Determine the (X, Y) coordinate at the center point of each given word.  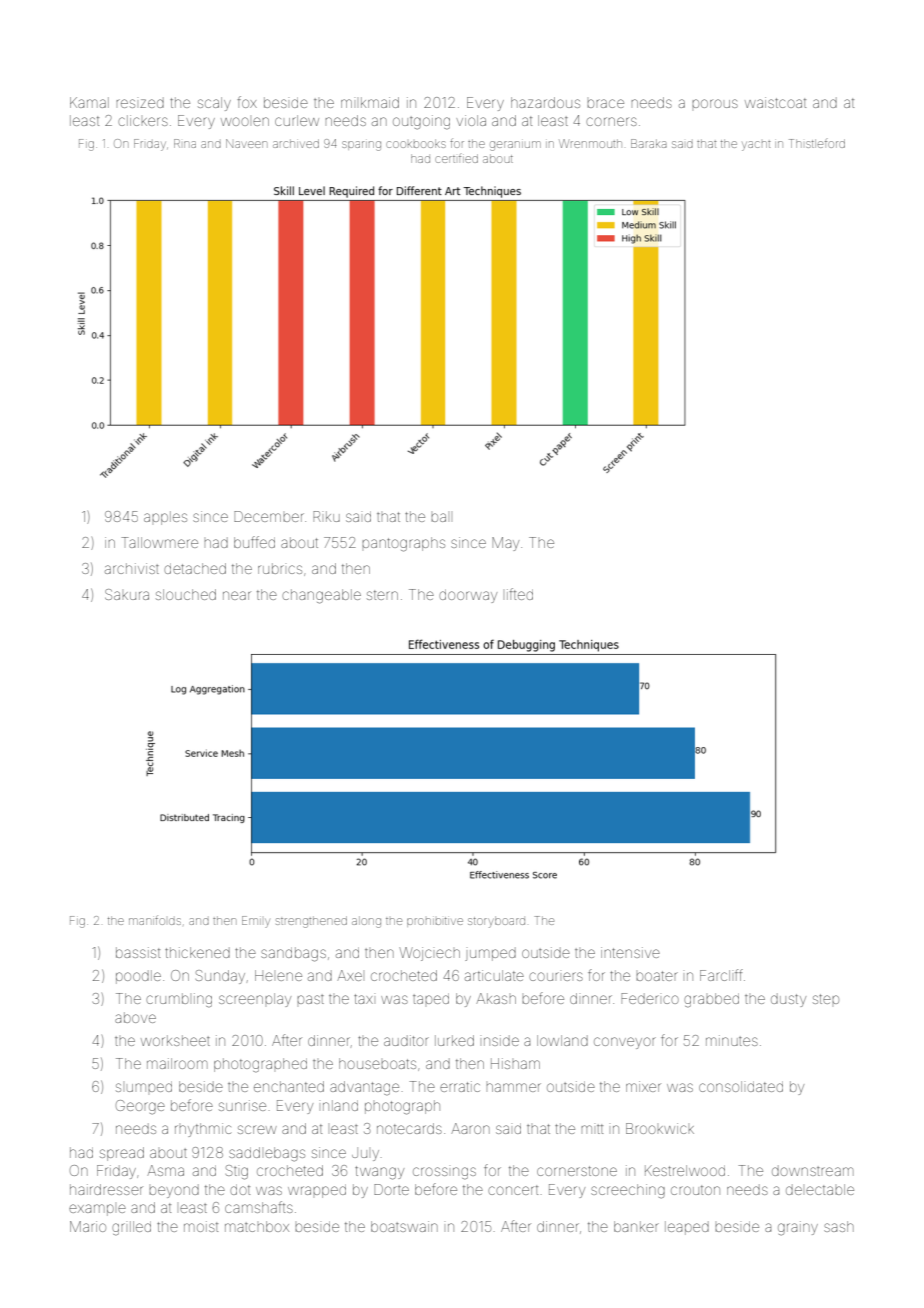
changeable (321, 596)
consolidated (741, 1086)
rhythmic (203, 1130)
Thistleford (817, 143)
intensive (630, 952)
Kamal (89, 102)
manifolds (155, 920)
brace (605, 103)
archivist (132, 568)
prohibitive (435, 922)
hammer (513, 1087)
